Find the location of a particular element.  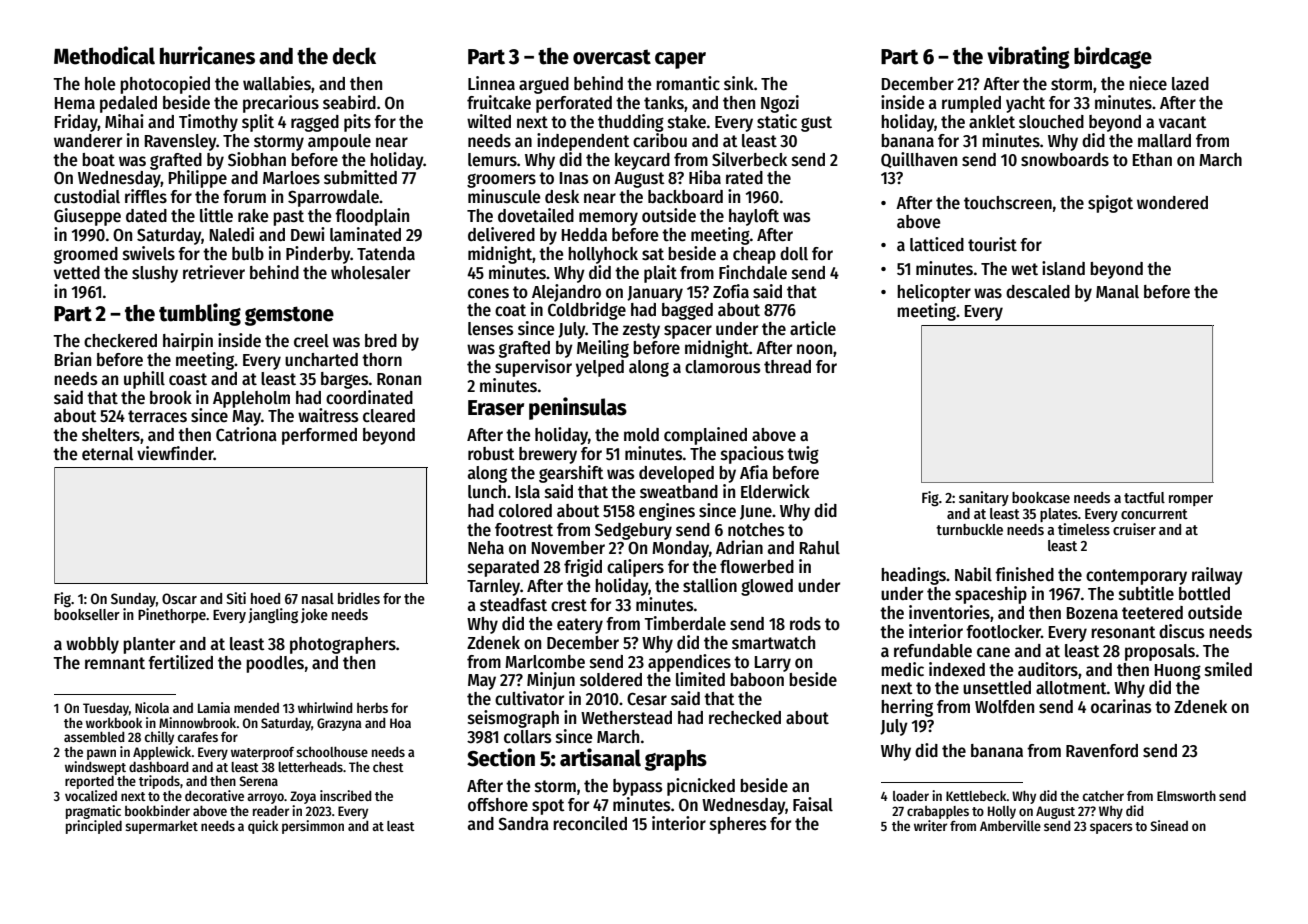

herring is located at coordinates (907, 708).
